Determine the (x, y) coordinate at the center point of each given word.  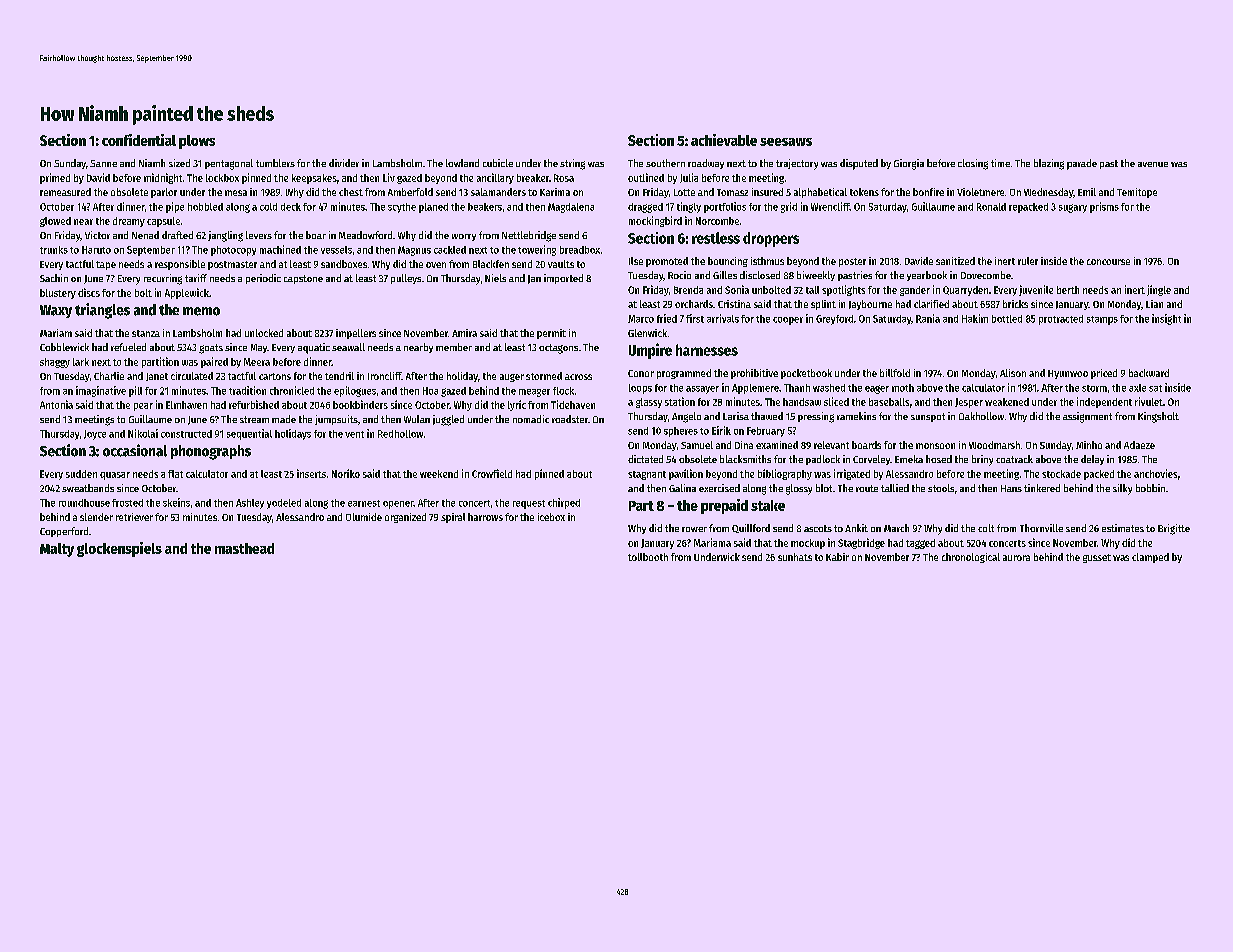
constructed (186, 434)
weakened (1007, 402)
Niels (495, 278)
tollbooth (648, 557)
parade (1082, 164)
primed (55, 178)
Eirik (721, 430)
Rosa (564, 178)
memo (201, 311)
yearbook (927, 276)
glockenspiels (119, 549)
